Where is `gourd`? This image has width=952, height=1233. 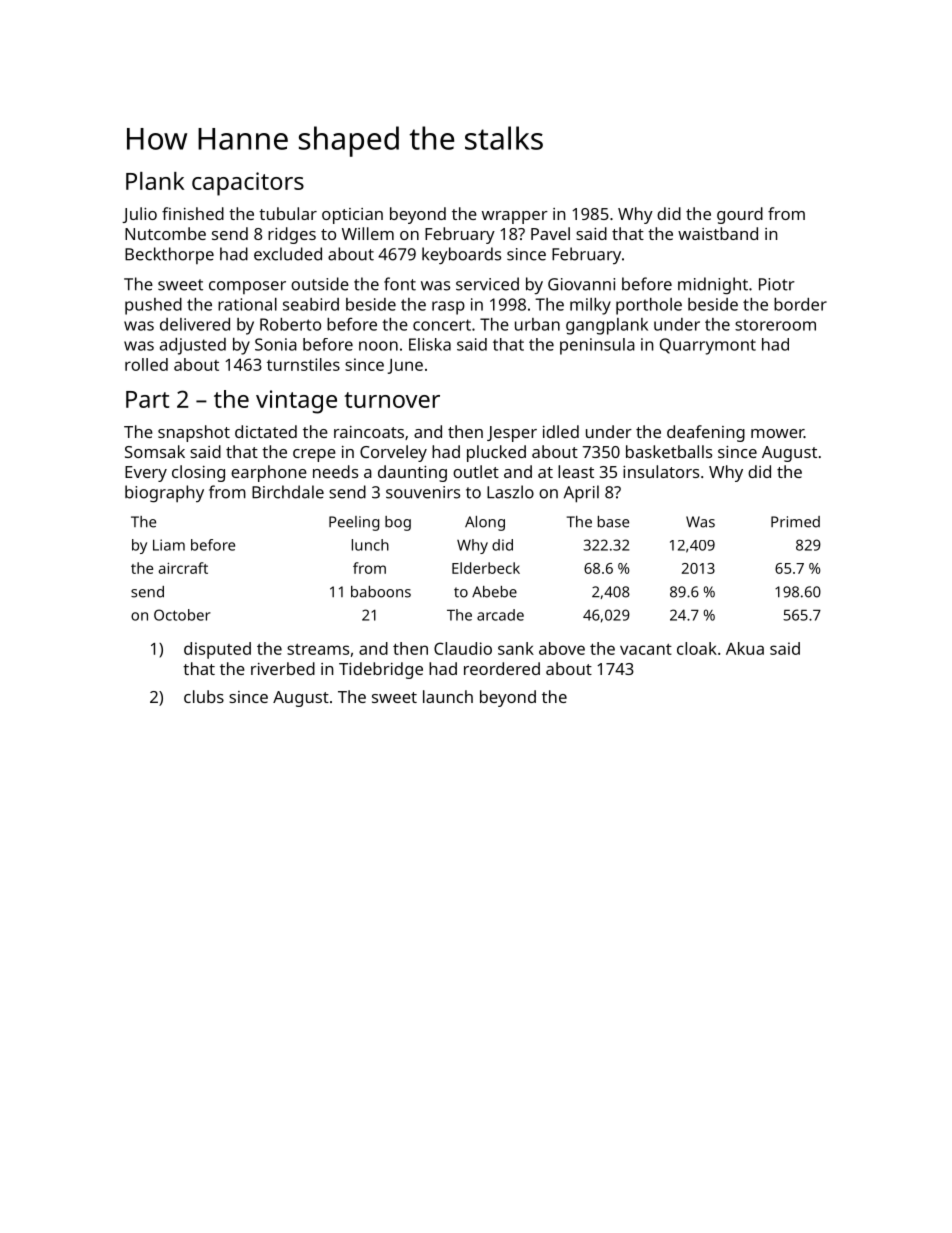 gourd is located at coordinates (740, 215).
